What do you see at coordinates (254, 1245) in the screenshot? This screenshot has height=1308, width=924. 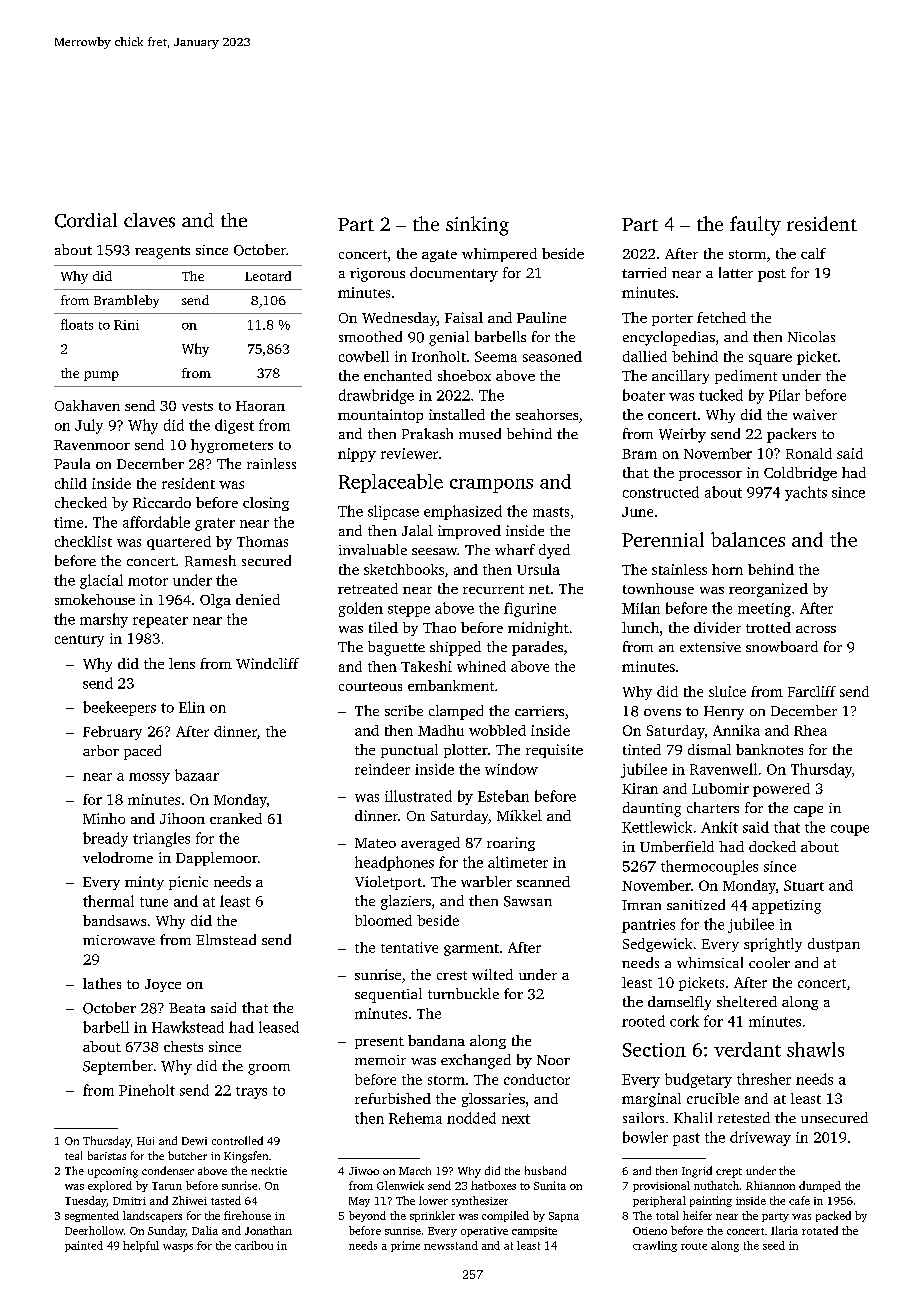 I see `caribou` at bounding box center [254, 1245].
